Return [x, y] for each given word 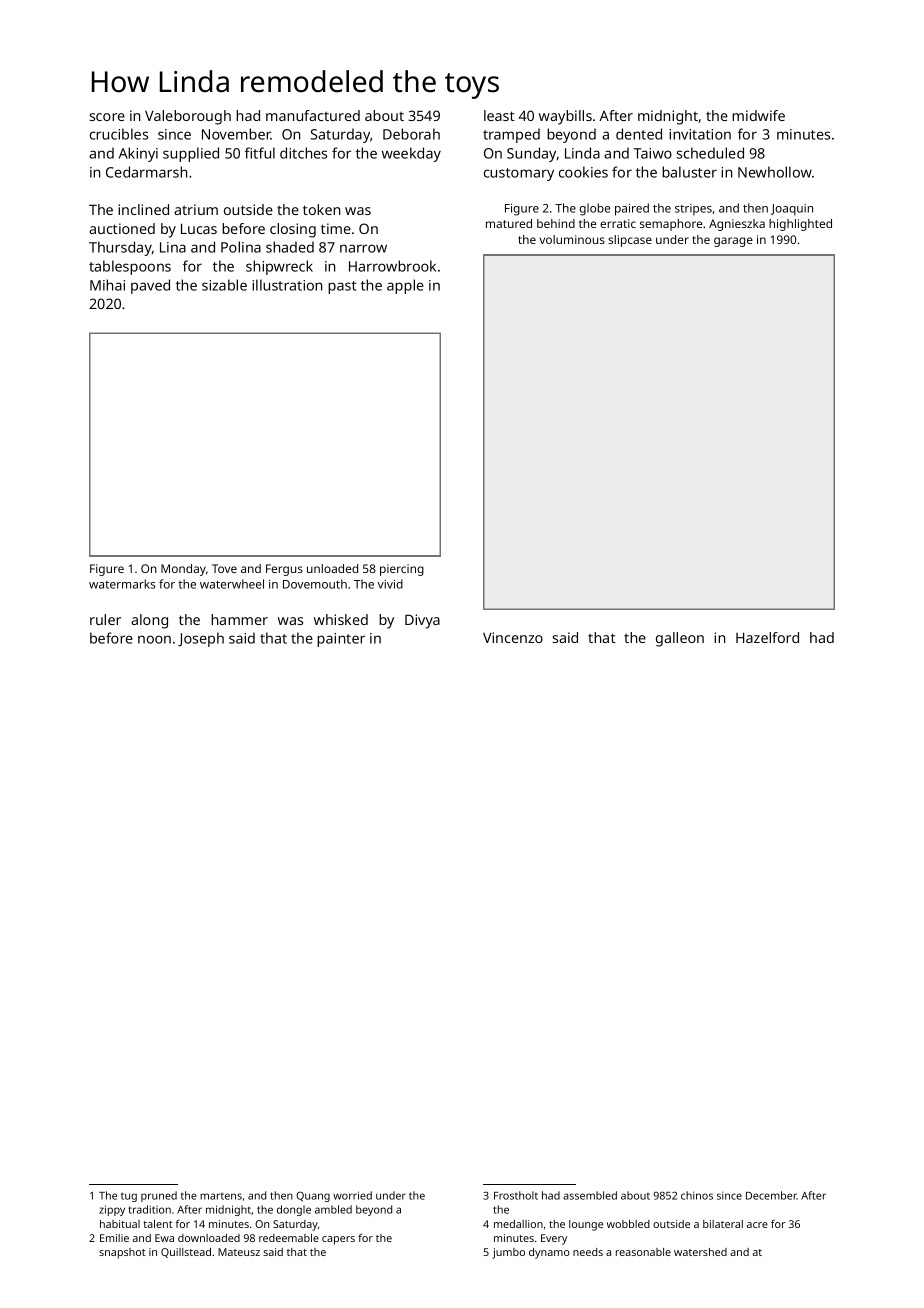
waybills [565, 117]
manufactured [313, 115]
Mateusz [239, 1252]
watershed [700, 1252]
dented [639, 134]
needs [588, 1252]
